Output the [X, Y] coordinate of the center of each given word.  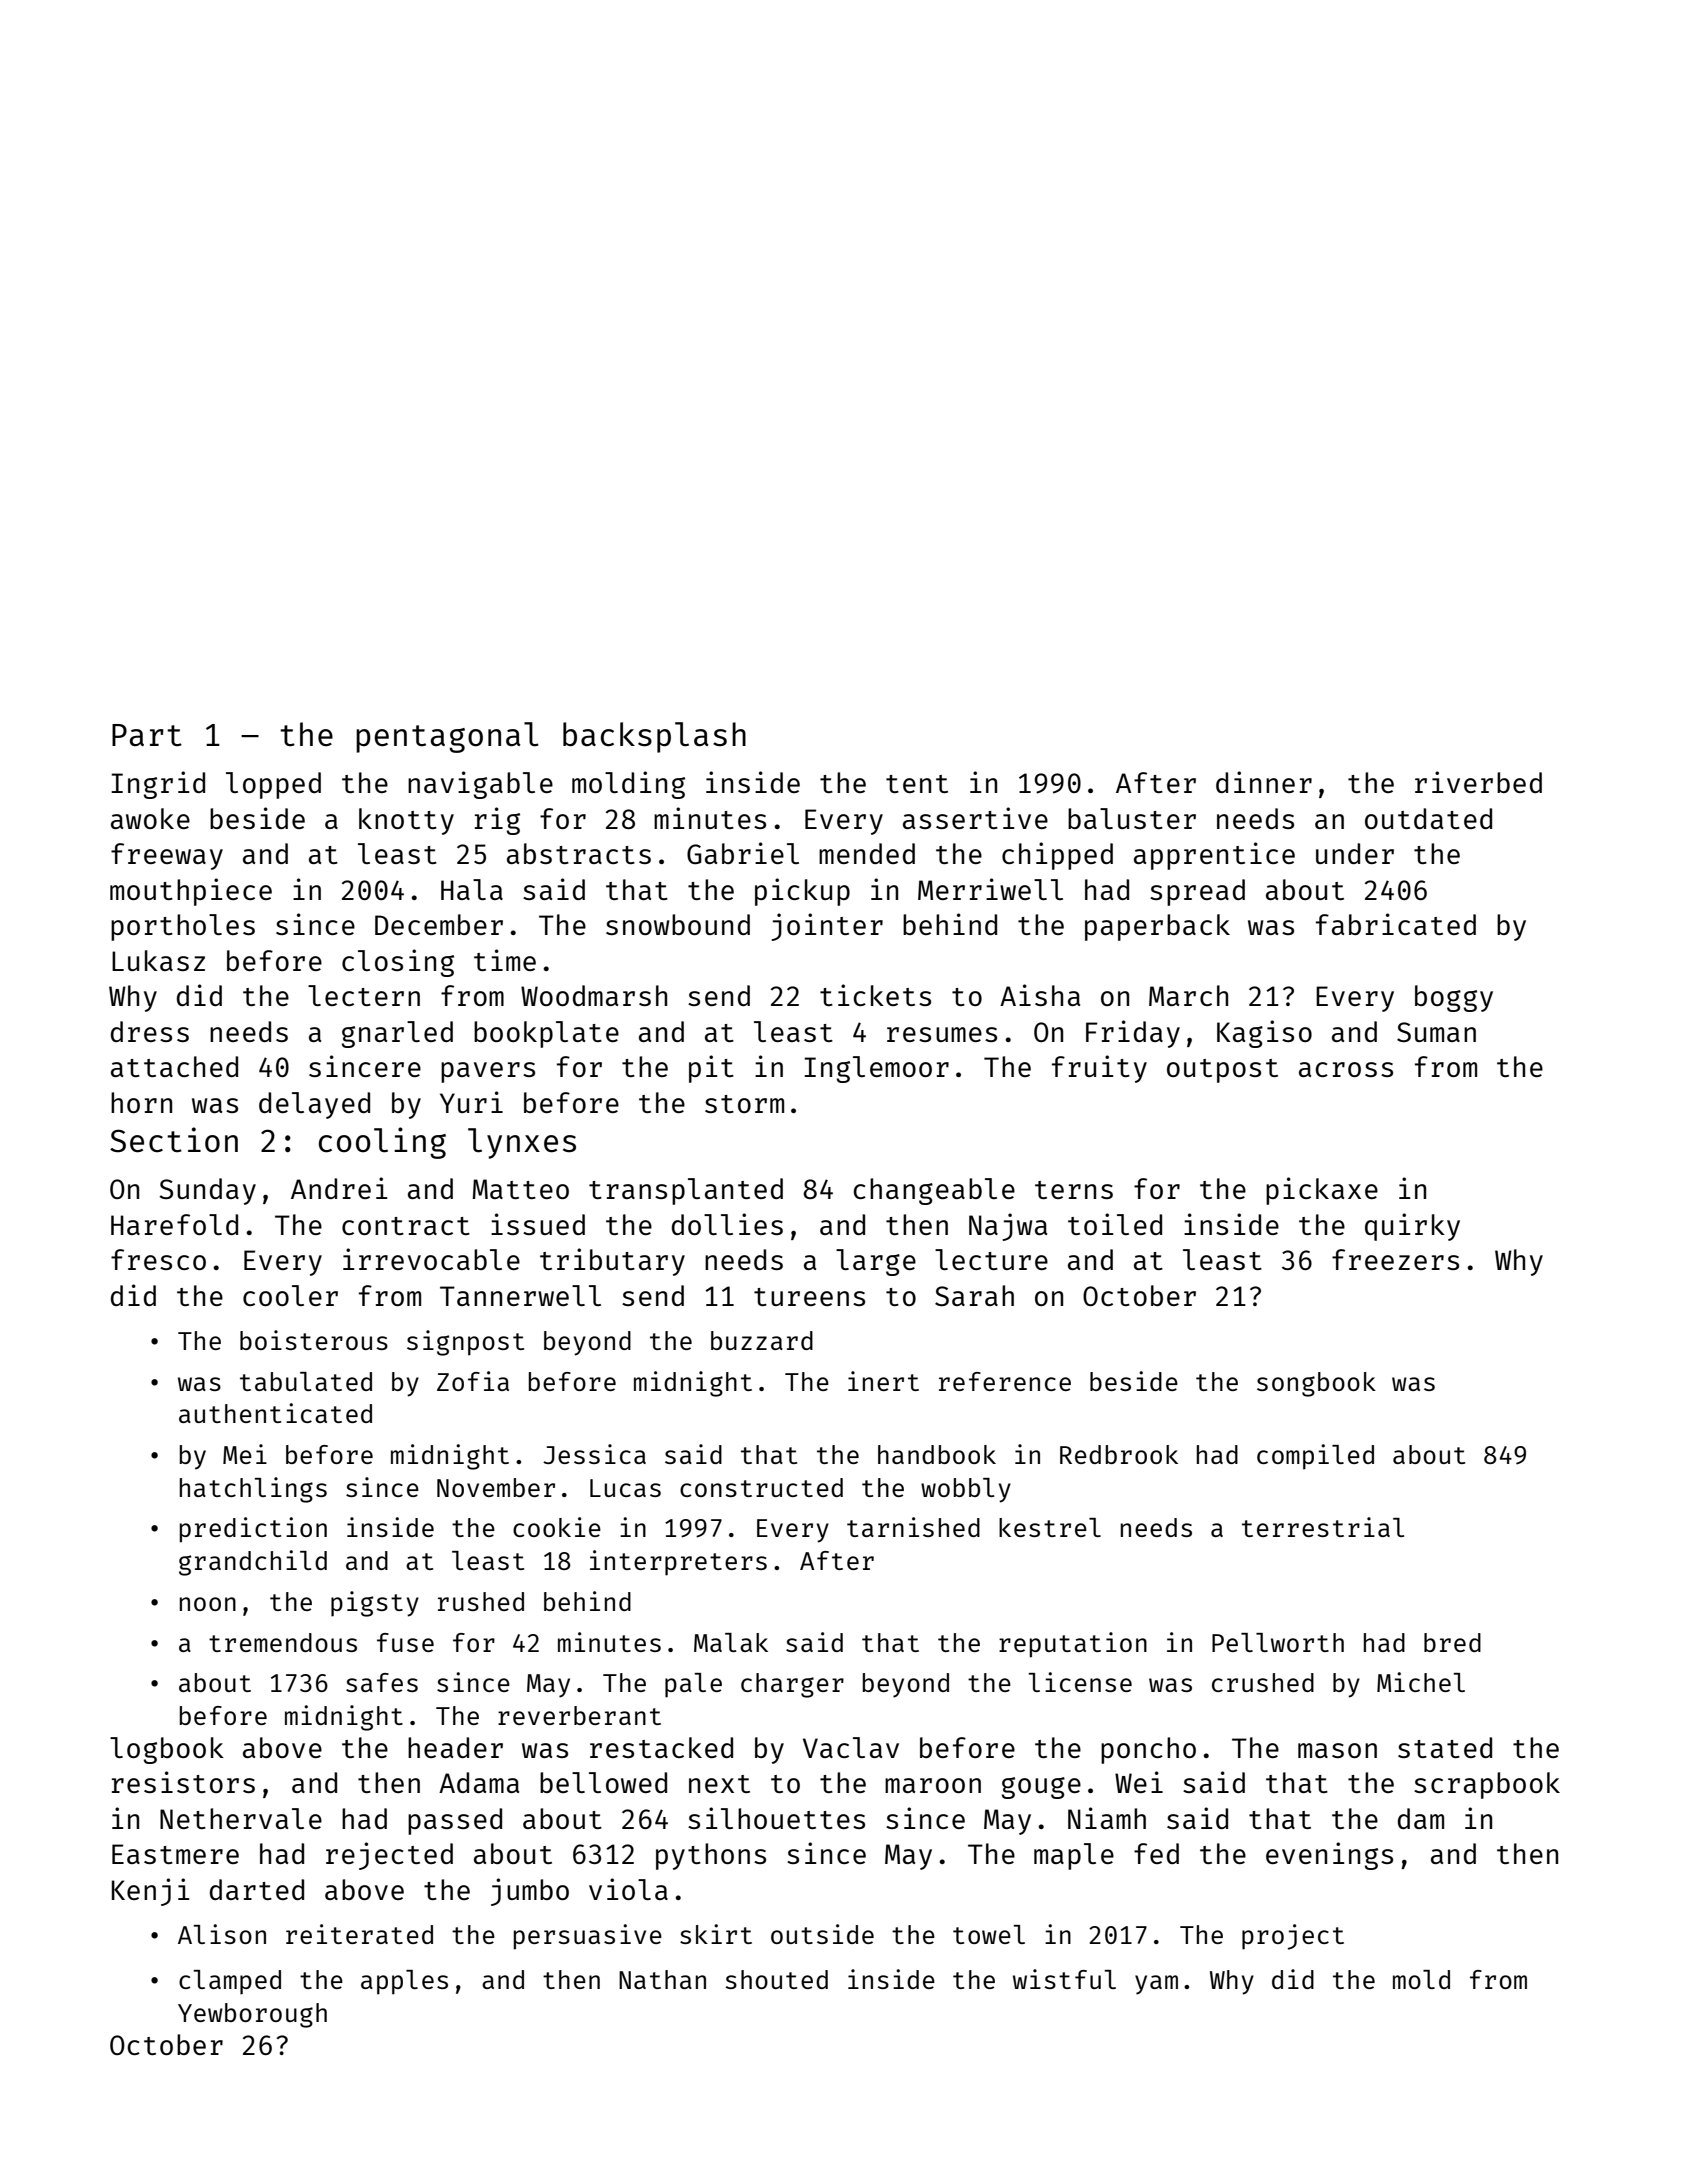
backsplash [654, 737]
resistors [183, 1782]
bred [1452, 1642]
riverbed [1478, 782]
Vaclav [851, 1747]
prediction [253, 1530]
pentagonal [447, 737]
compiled [1315, 1457]
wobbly [966, 1490]
